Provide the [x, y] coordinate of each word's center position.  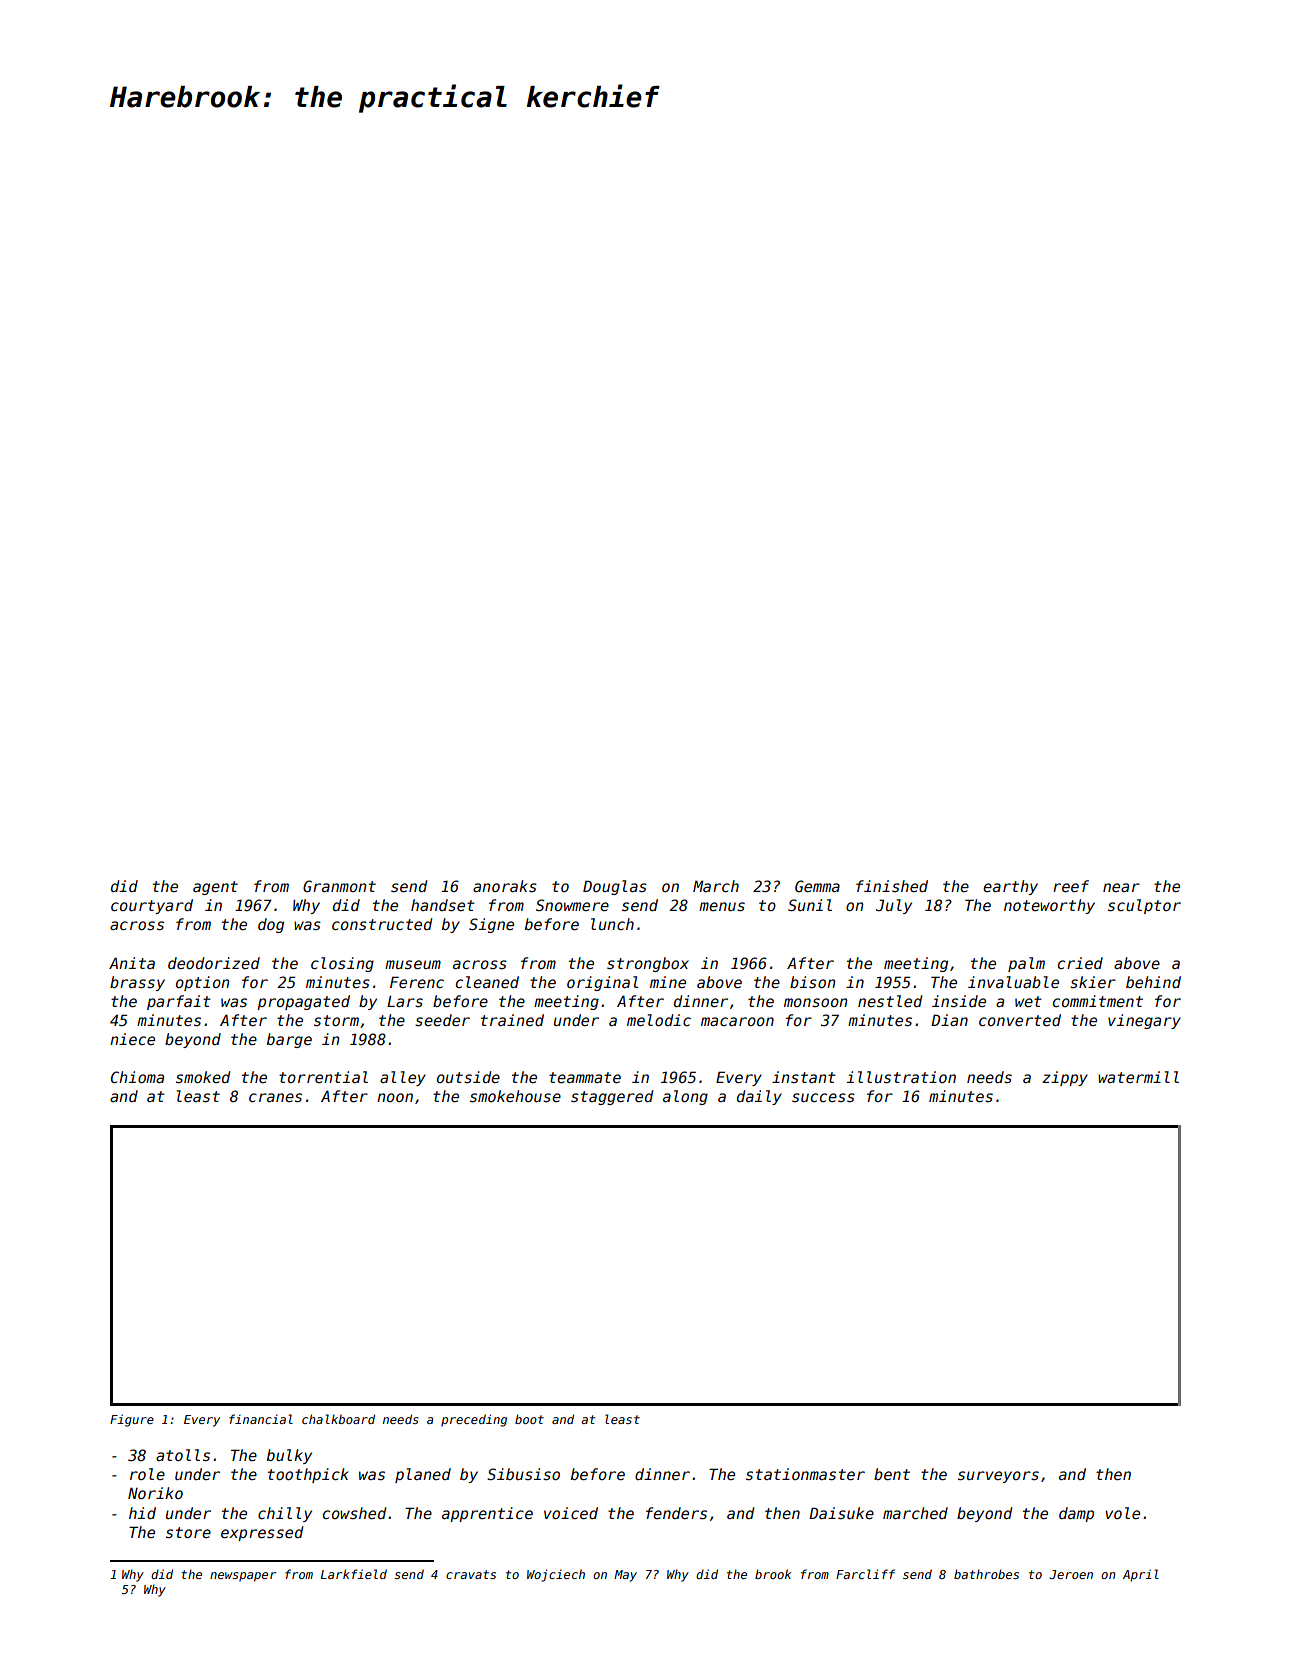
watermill [1138, 1077]
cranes [275, 1097]
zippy [1065, 1078]
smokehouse [515, 1096]
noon [395, 1097]
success [823, 1097]
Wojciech [556, 1575]
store [188, 1532]
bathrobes [986, 1574]
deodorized [214, 963]
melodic [659, 1020]
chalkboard [338, 1419]
